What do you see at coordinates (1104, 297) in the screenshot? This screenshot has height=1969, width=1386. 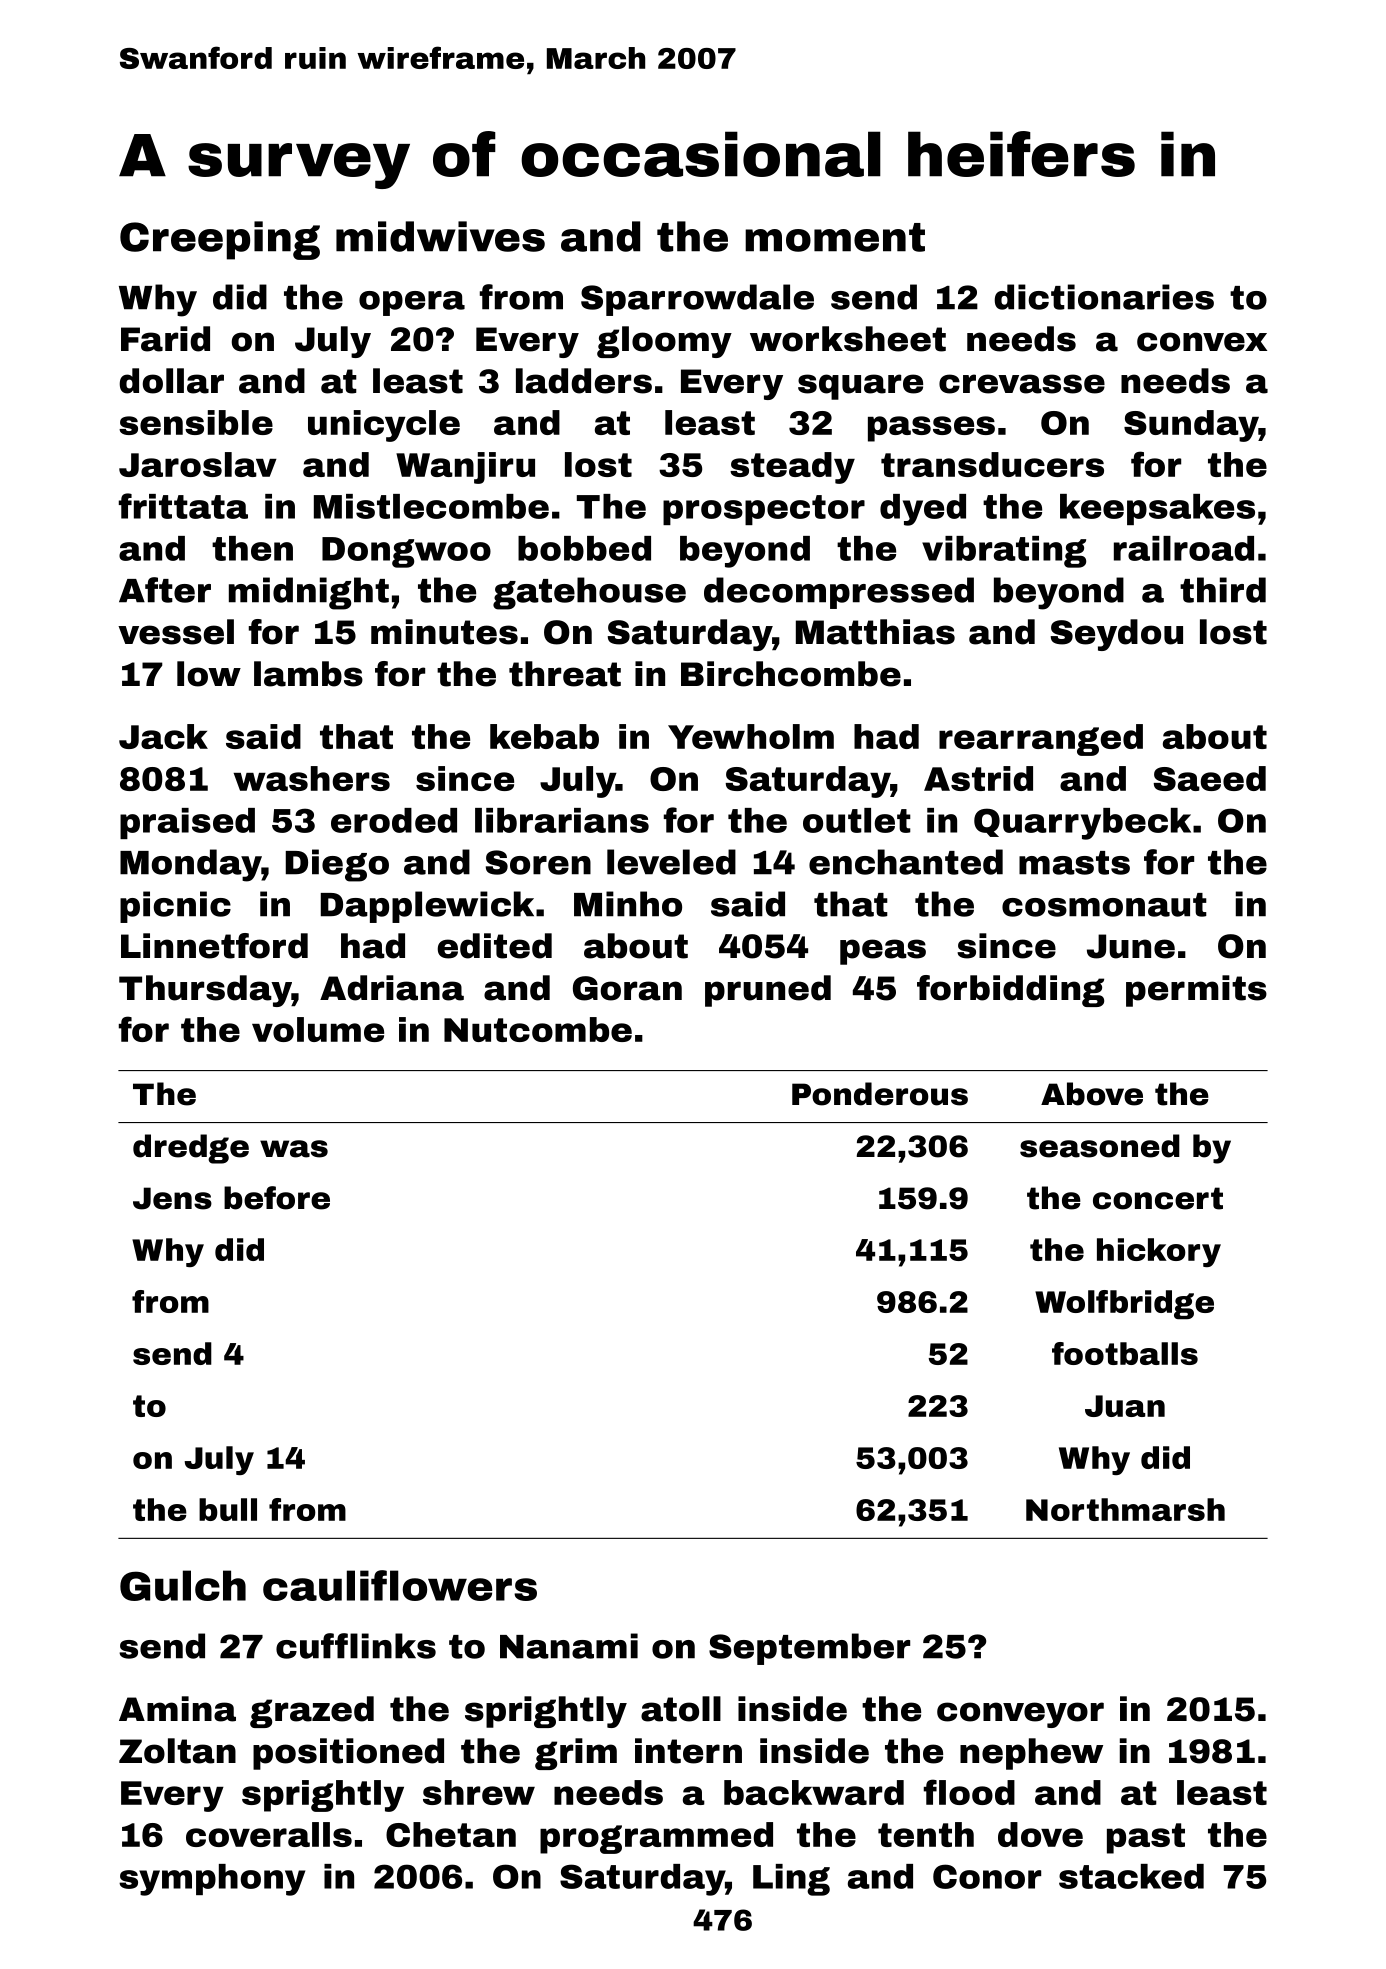 I see `dictionaries` at bounding box center [1104, 297].
